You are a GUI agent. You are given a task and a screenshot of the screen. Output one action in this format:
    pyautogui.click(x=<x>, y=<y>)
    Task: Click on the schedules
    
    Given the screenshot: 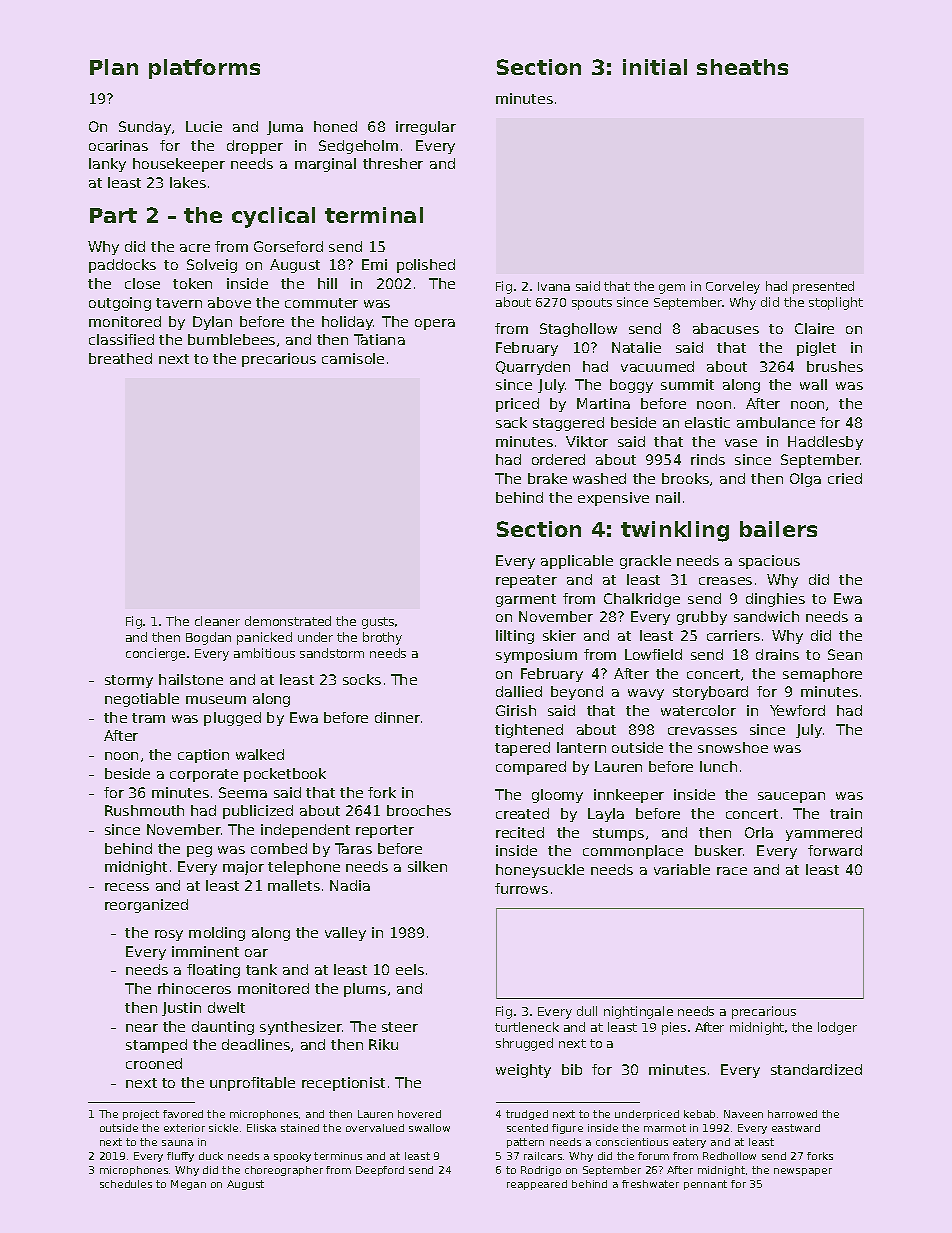 What is the action you would take?
    pyautogui.click(x=126, y=1184)
